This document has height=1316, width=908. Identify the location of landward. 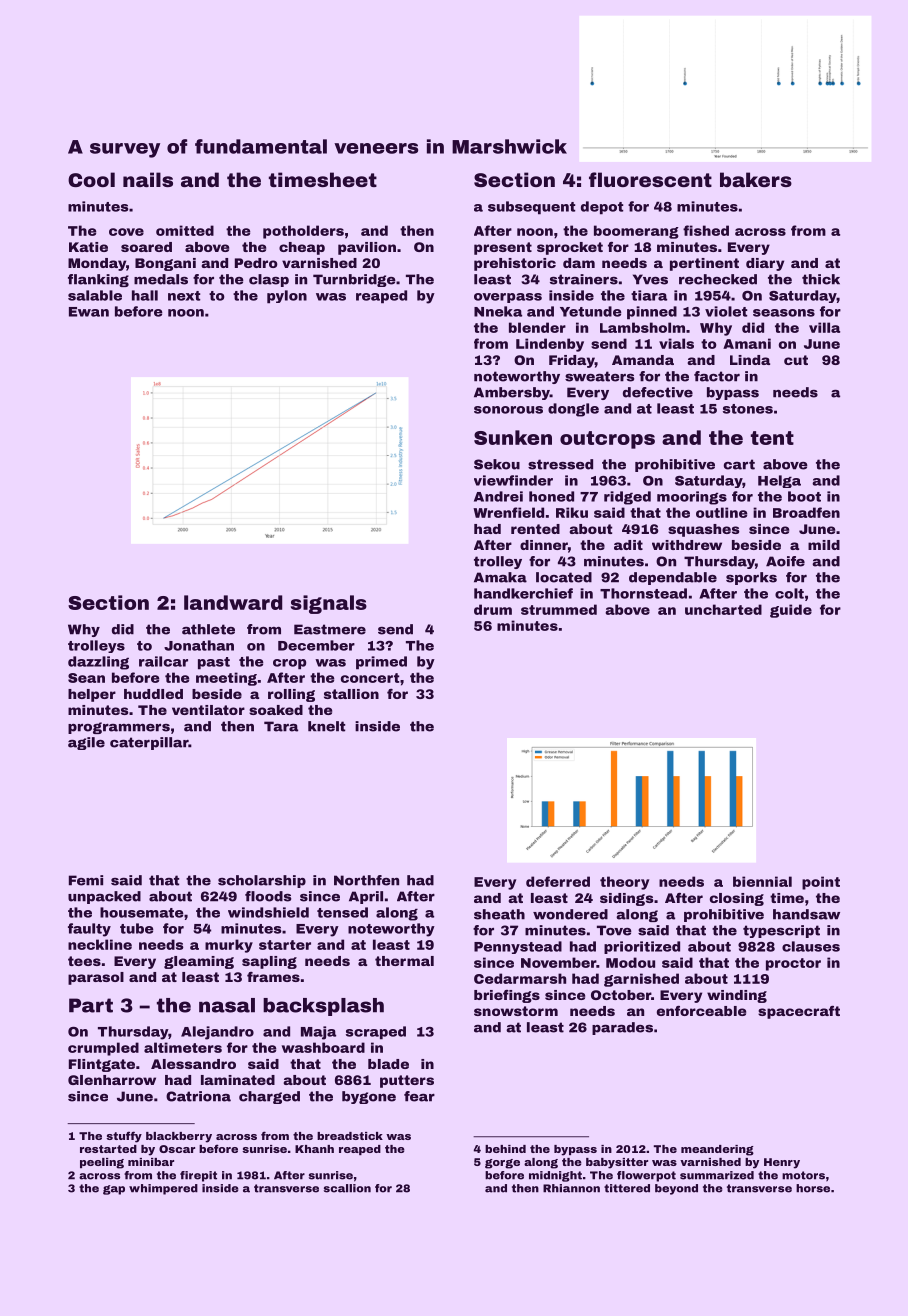
(233, 602).
